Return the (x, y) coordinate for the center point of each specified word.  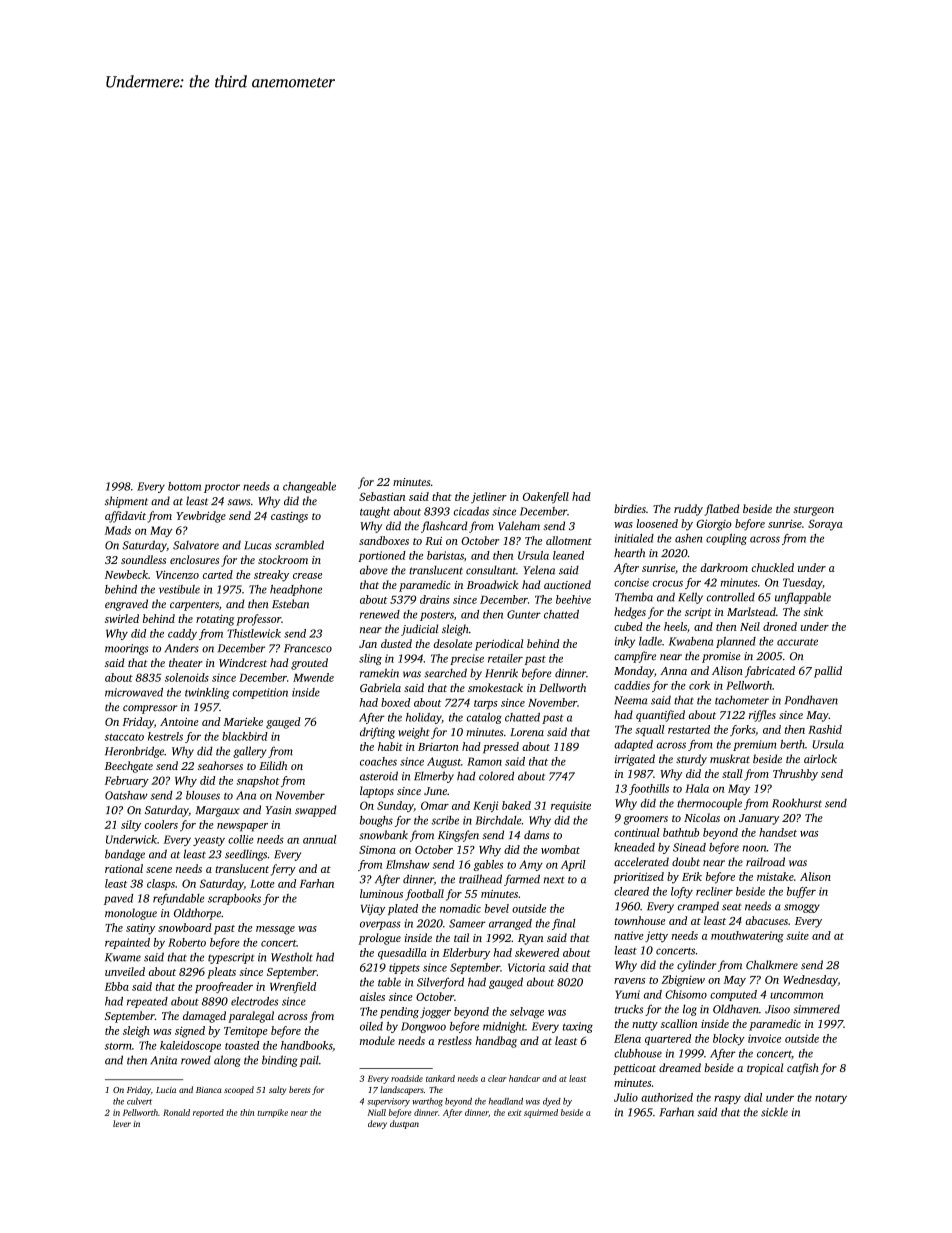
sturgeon (813, 511)
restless (455, 1040)
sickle (774, 1112)
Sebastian (382, 496)
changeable (309, 487)
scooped (239, 1090)
